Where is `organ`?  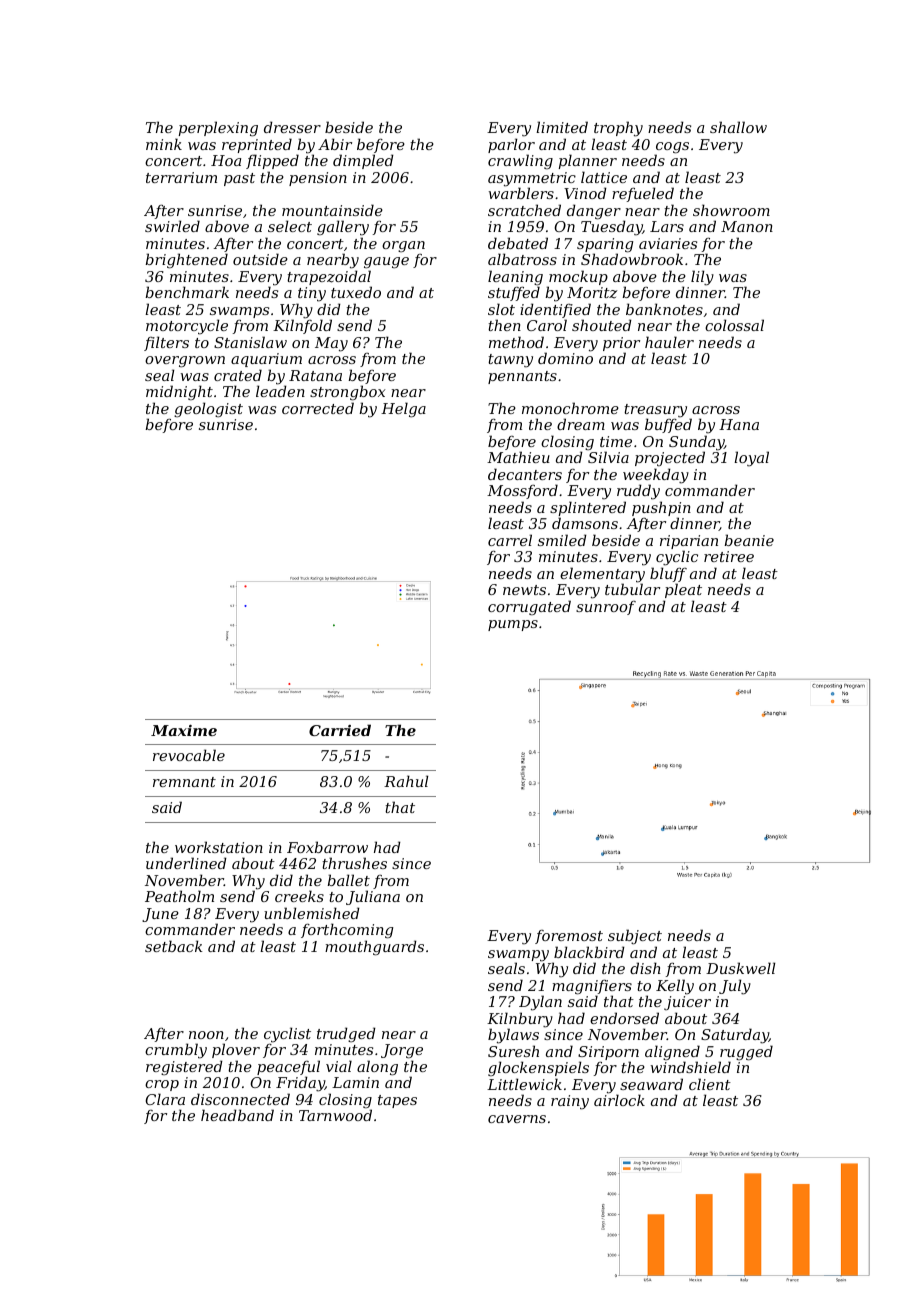
organ is located at coordinates (403, 246).
